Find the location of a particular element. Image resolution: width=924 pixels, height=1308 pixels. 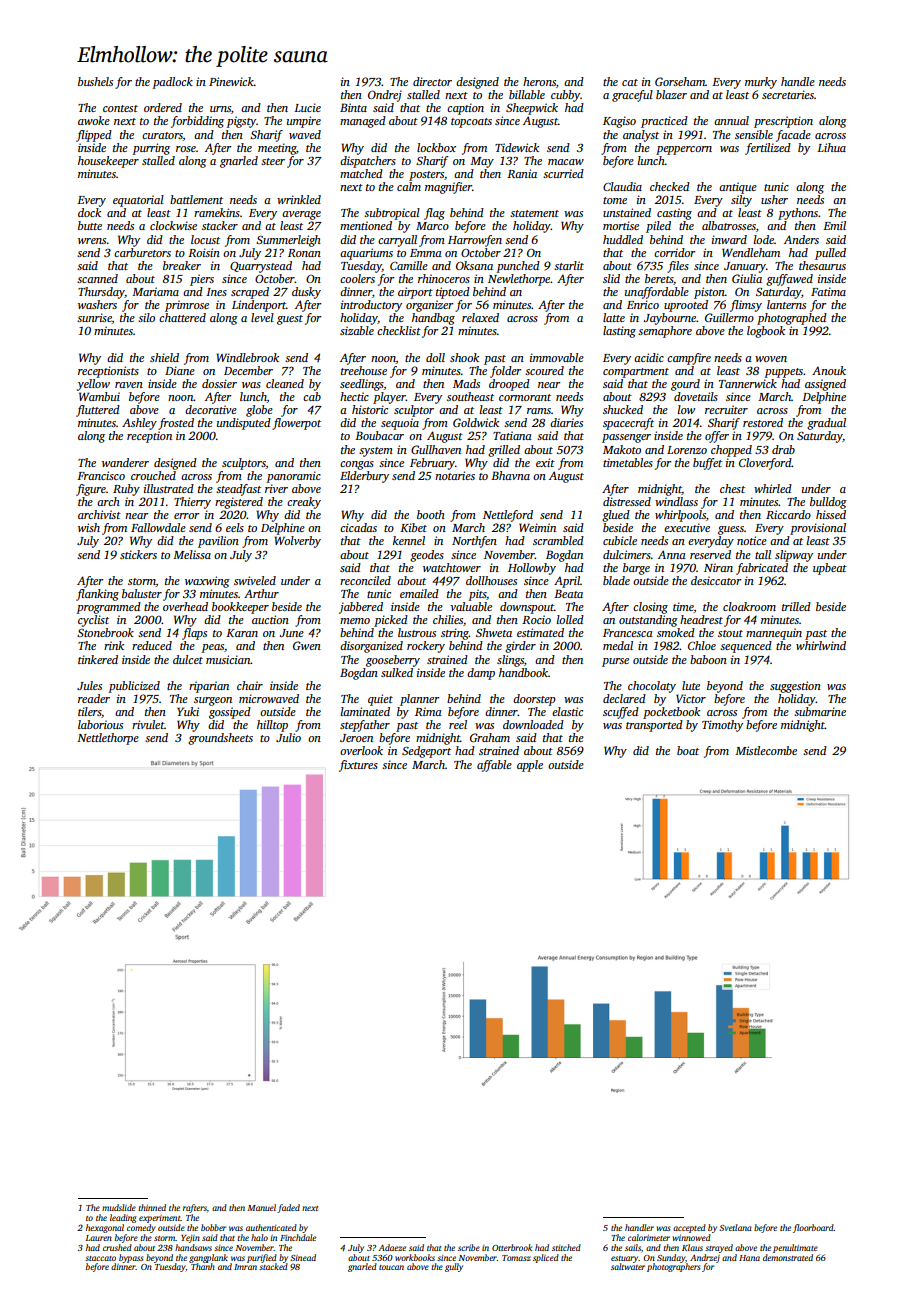

stitched is located at coordinates (566, 1247).
